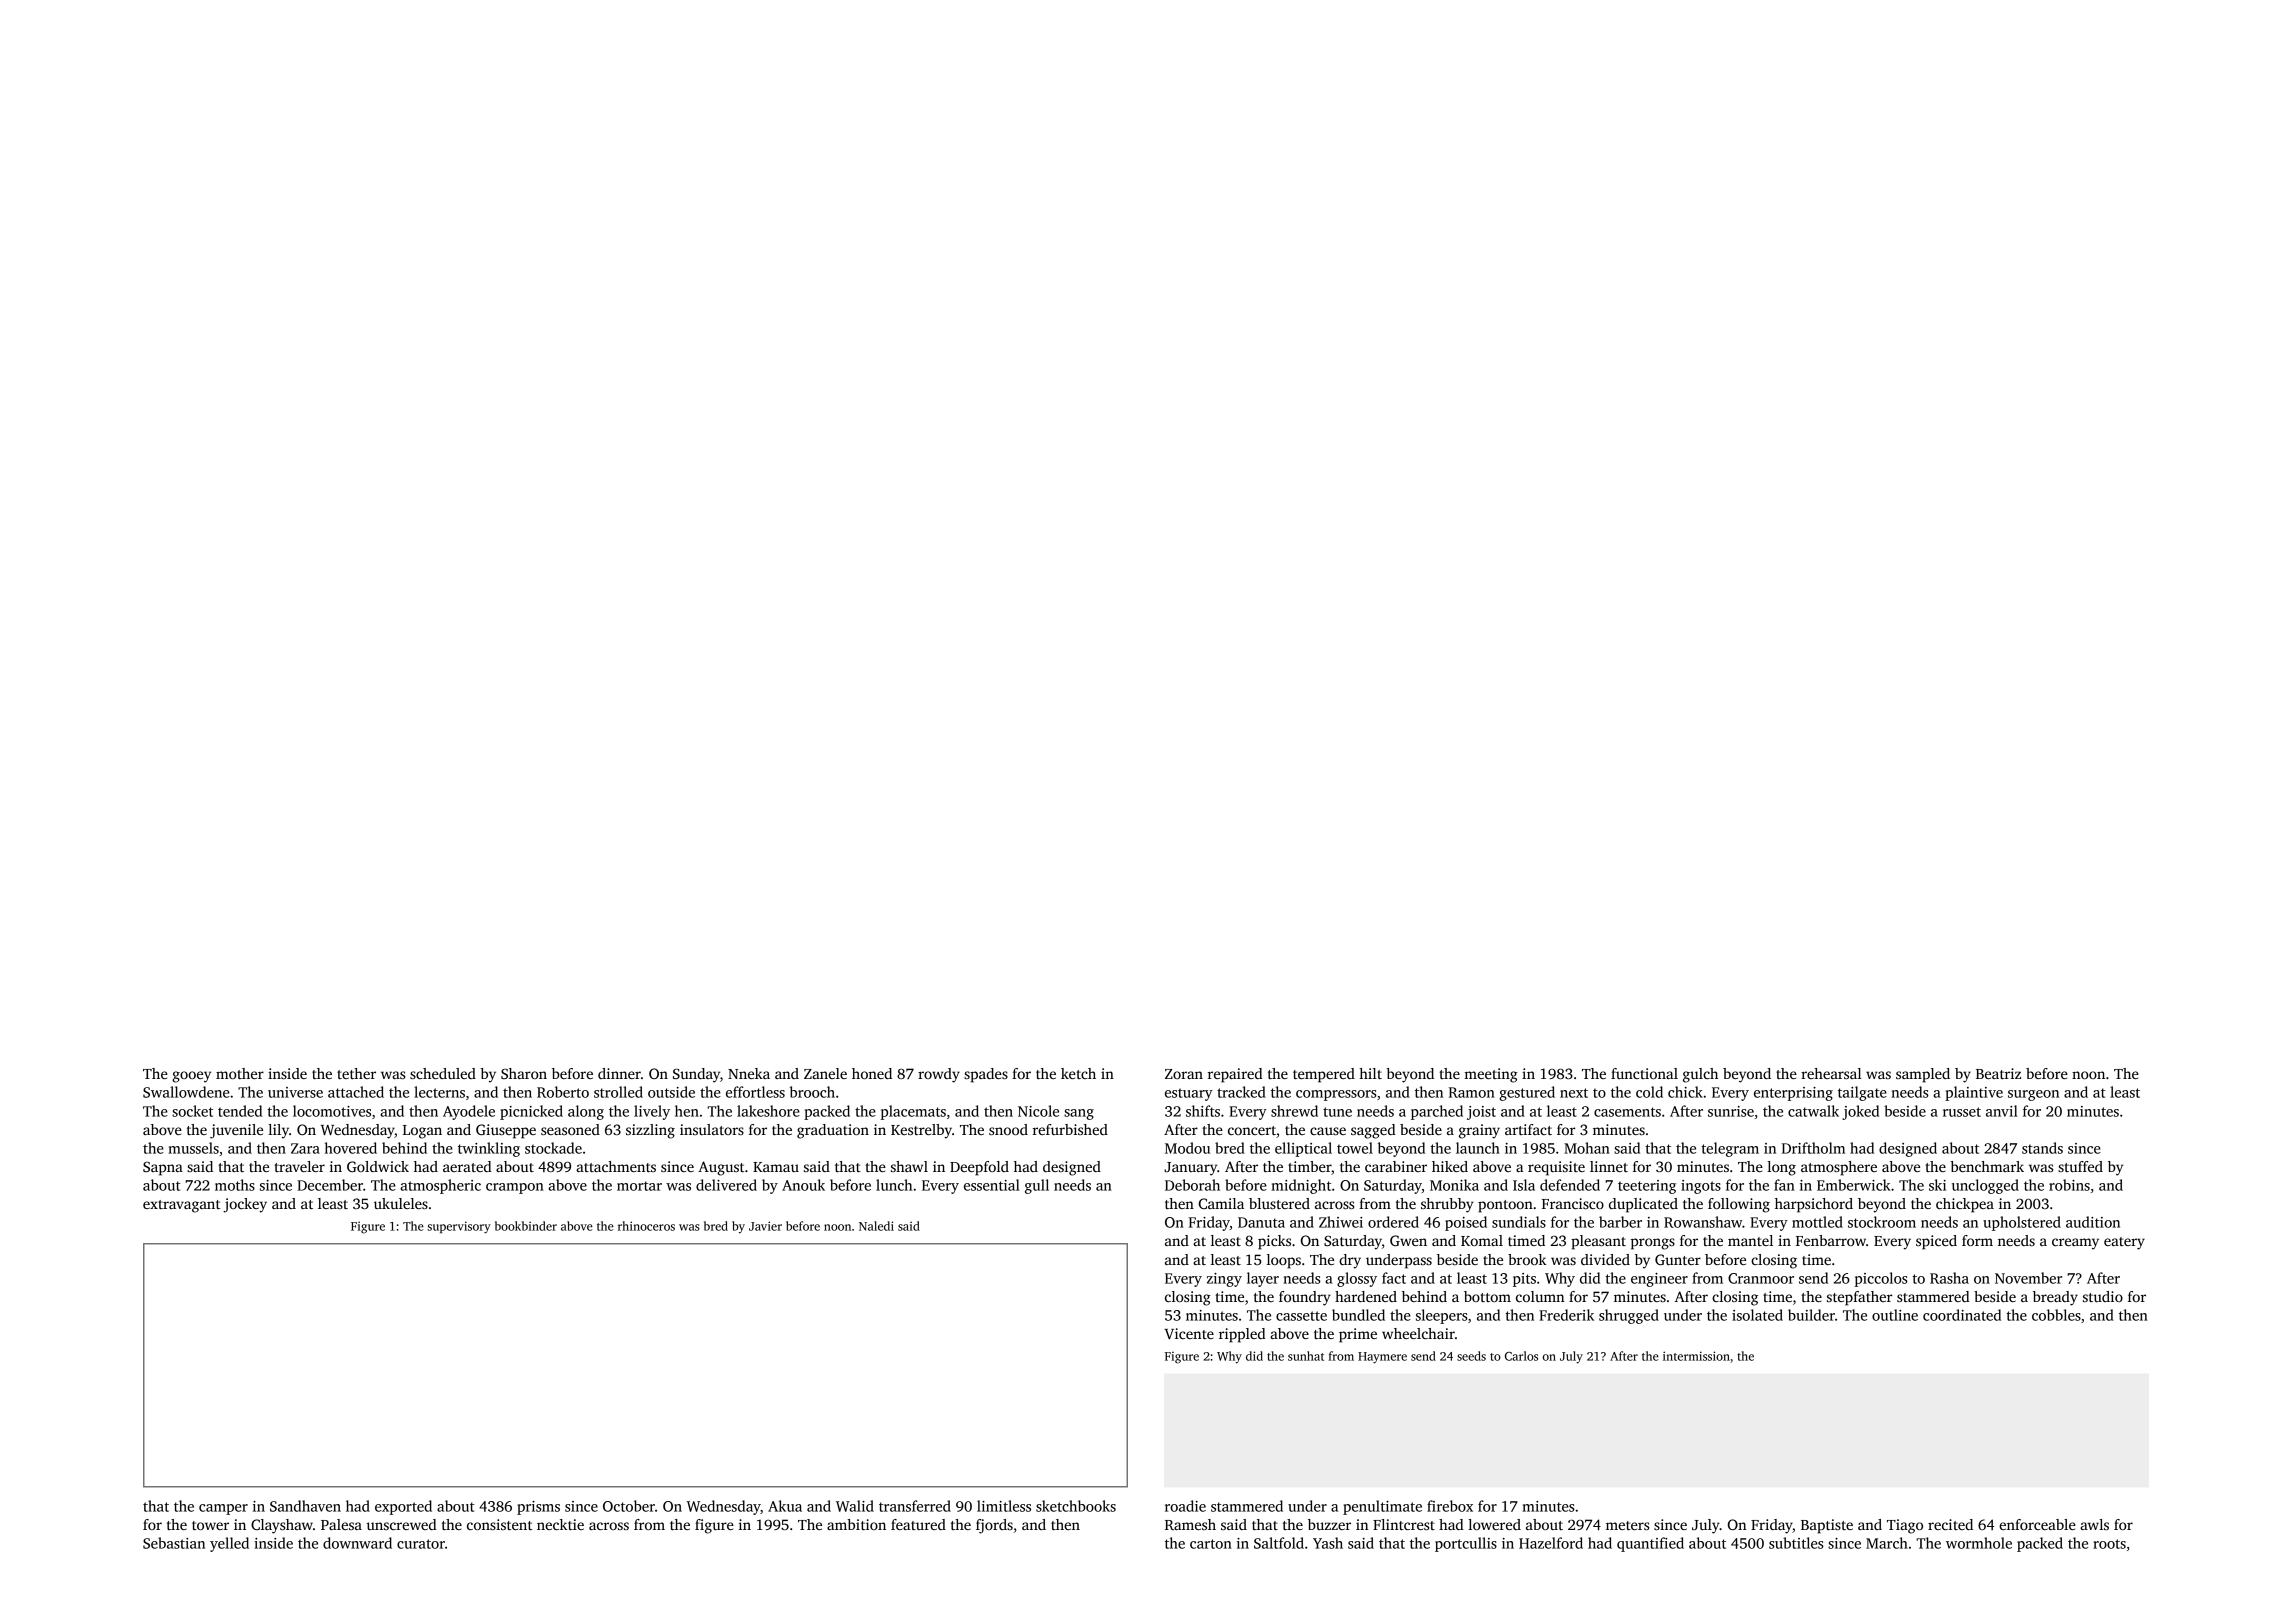 The image size is (2292, 1620). I want to click on Vicente, so click(1189, 1333).
